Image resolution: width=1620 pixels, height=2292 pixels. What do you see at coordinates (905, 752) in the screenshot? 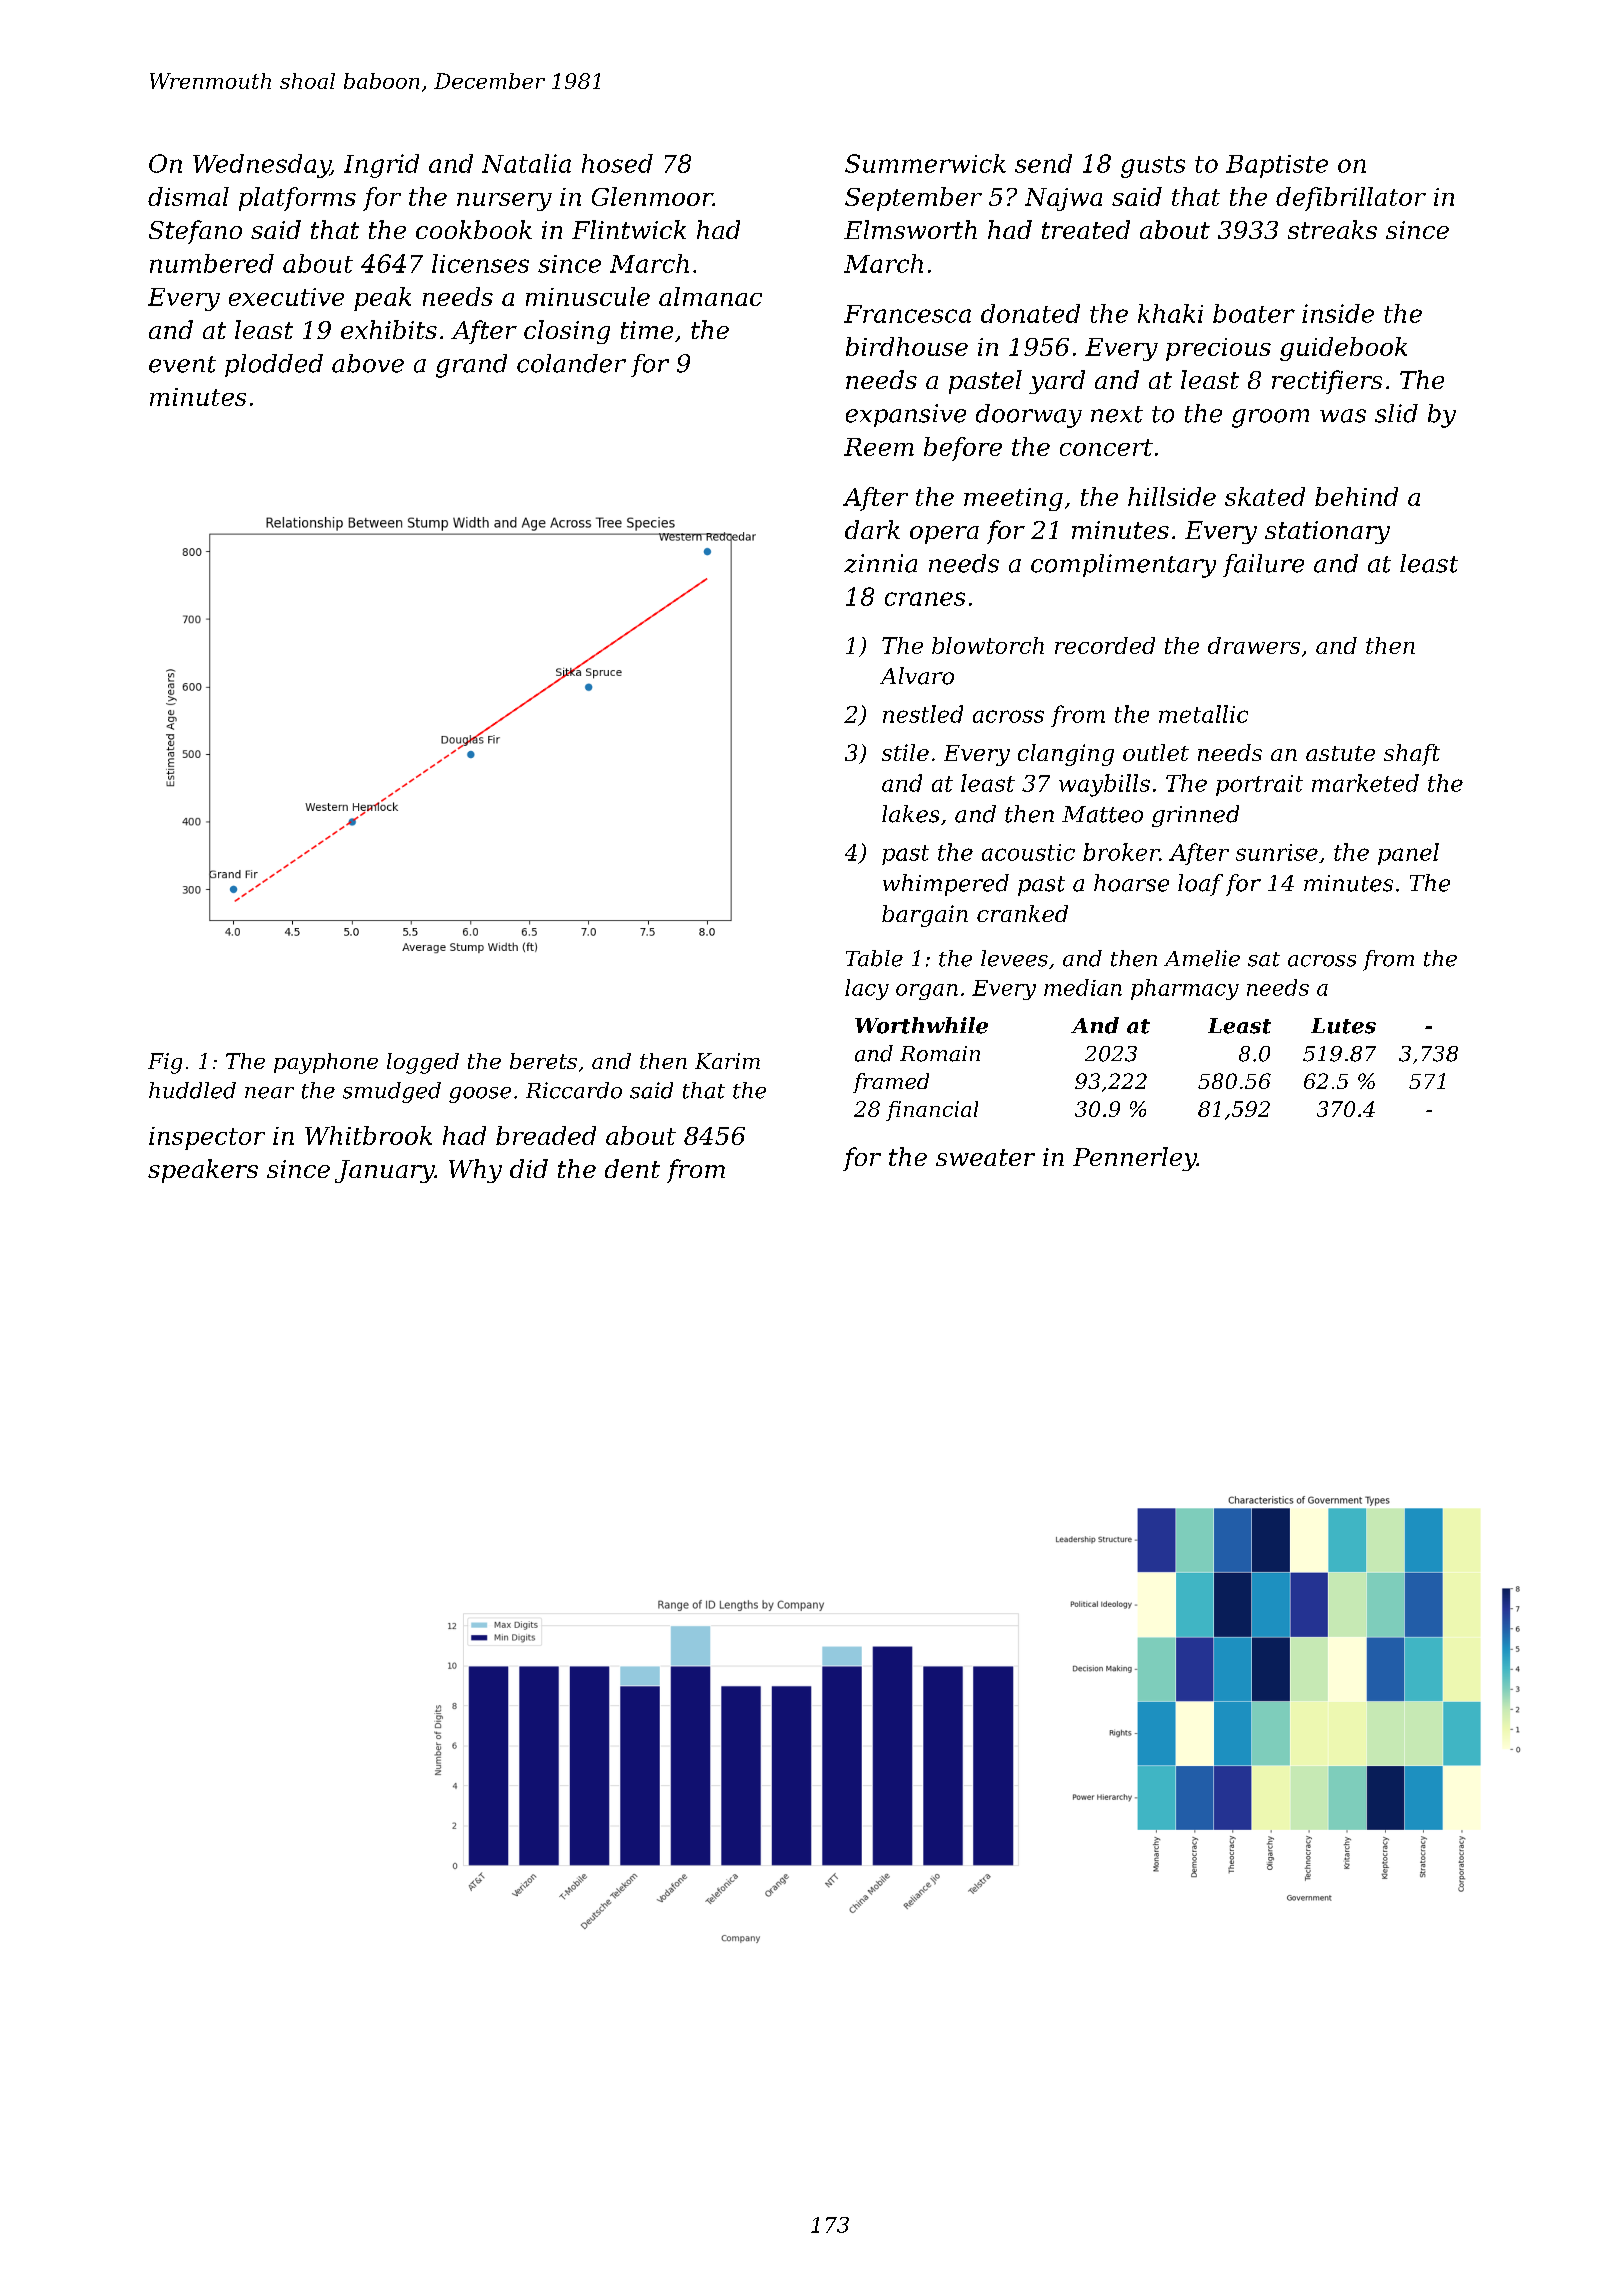
I see `stile` at bounding box center [905, 752].
